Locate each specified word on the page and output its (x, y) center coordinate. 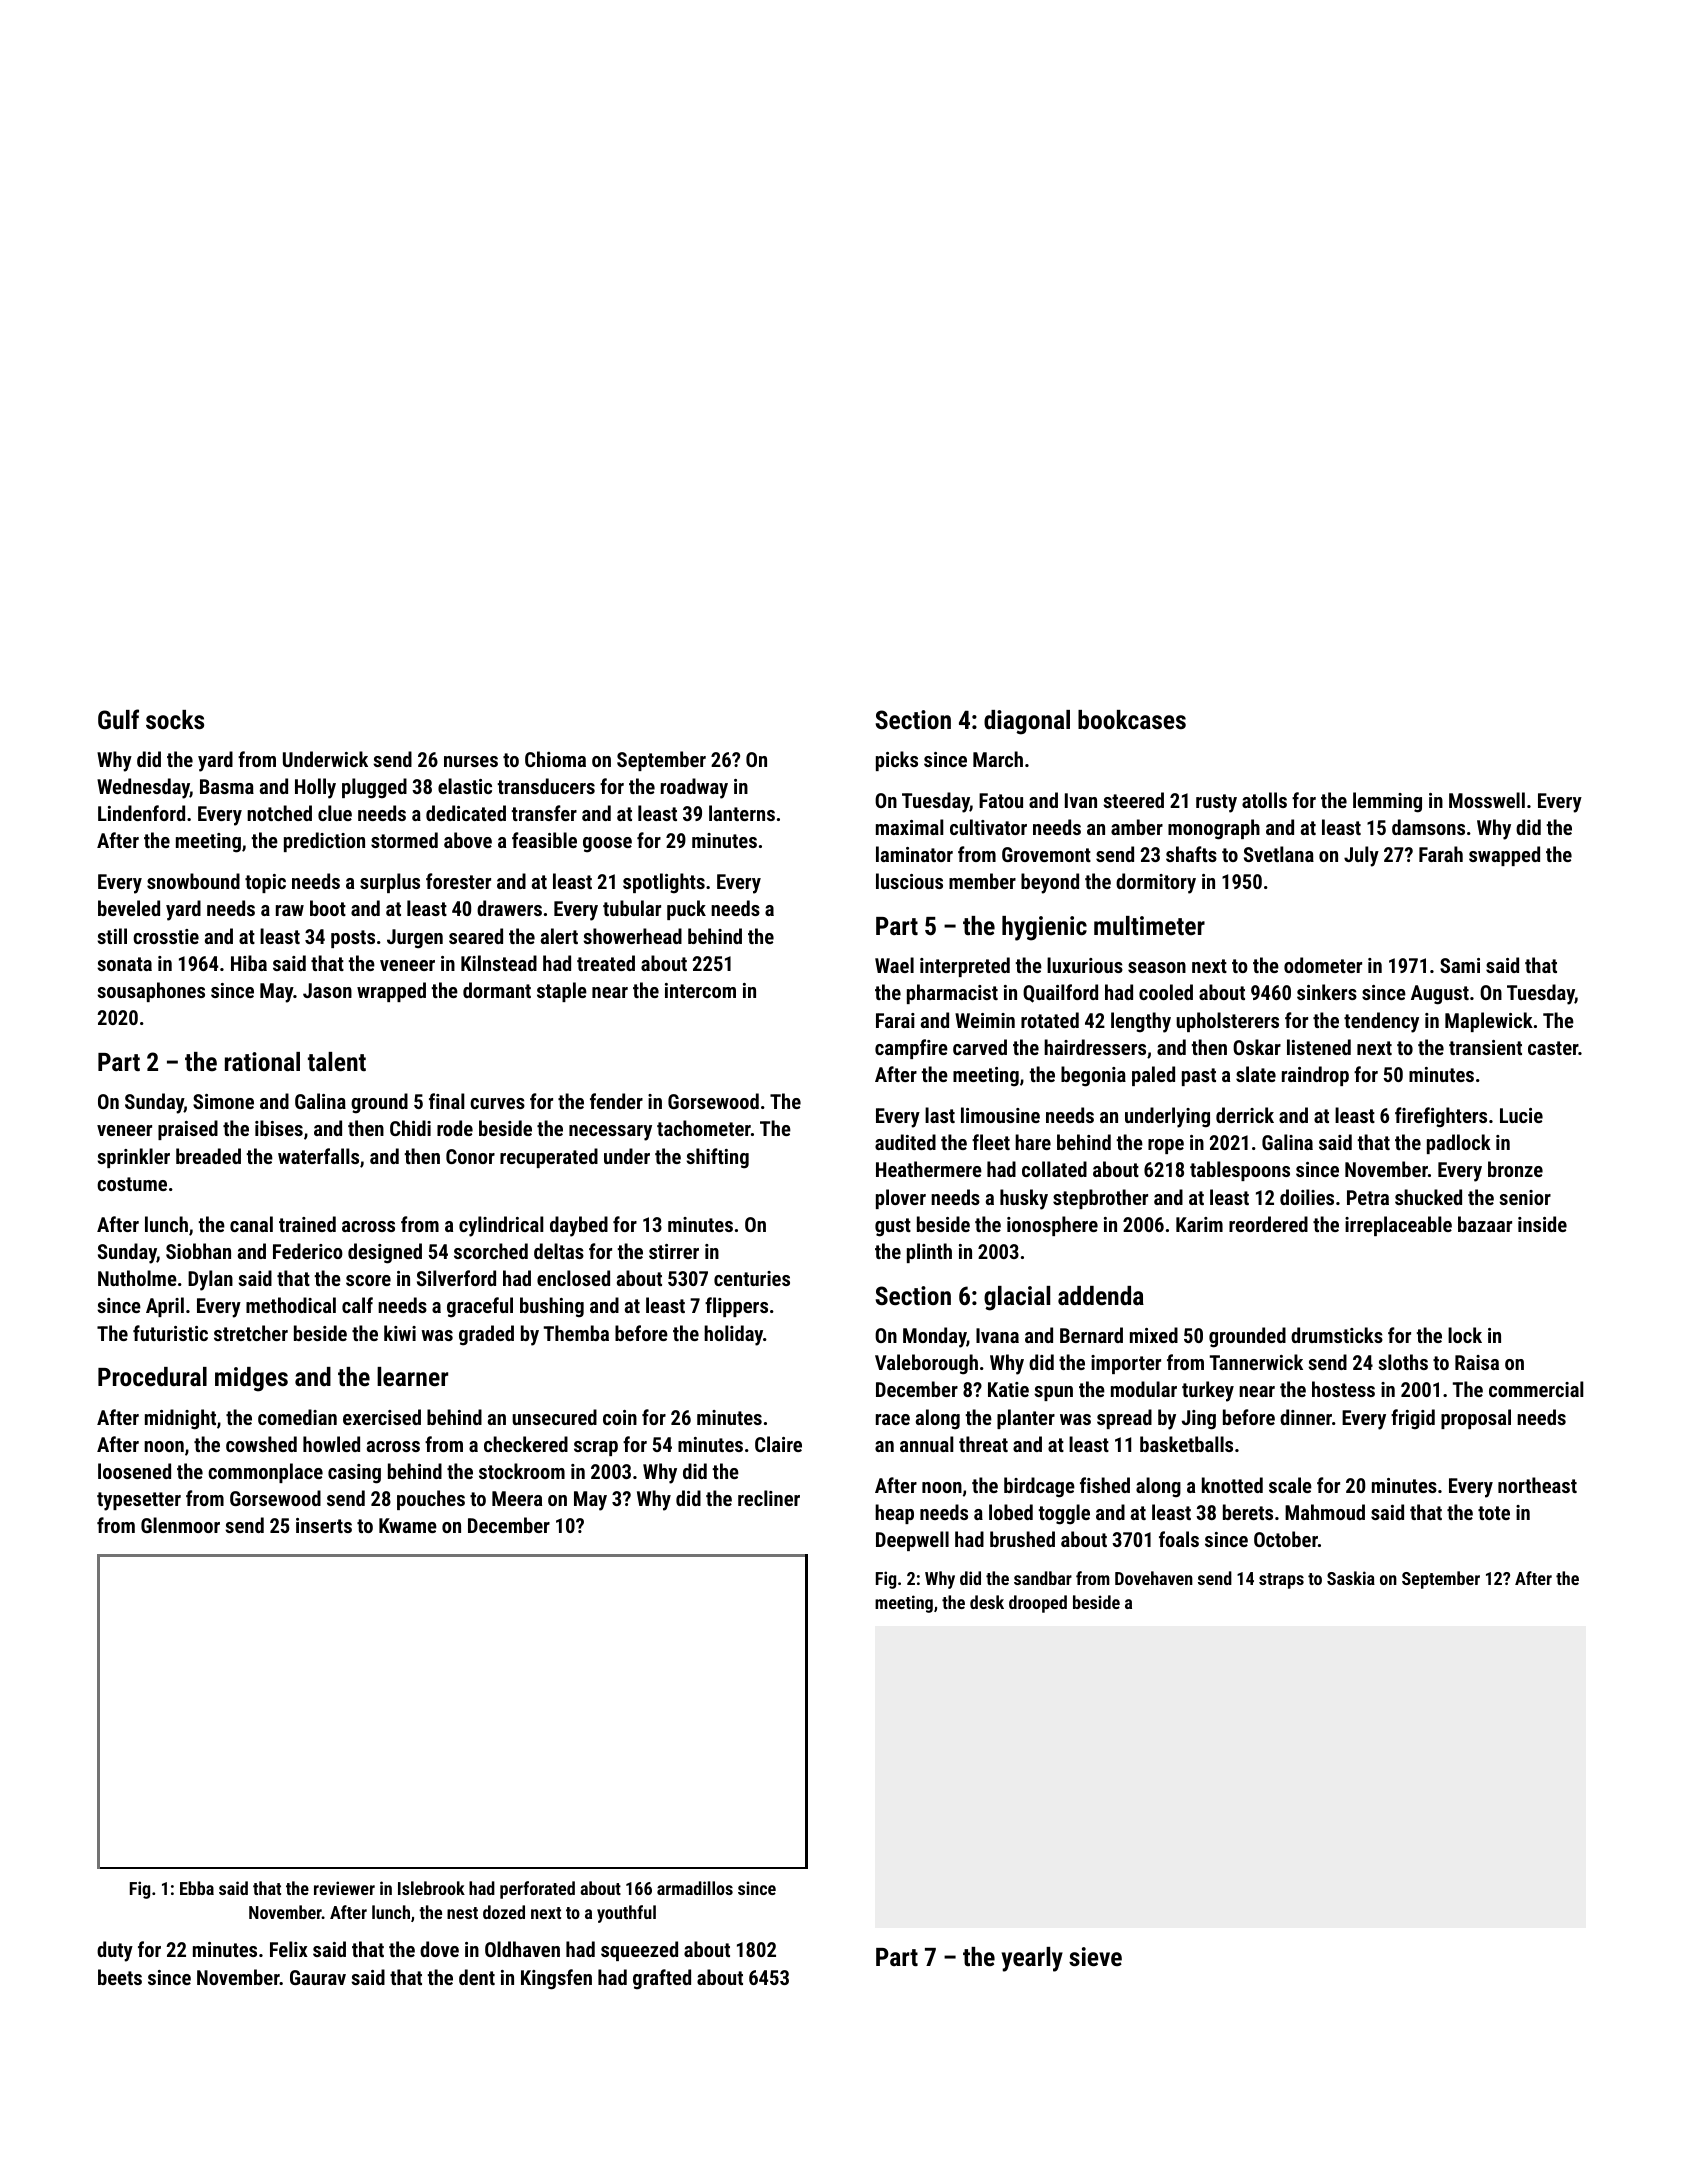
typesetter (139, 1501)
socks (175, 719)
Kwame (408, 1525)
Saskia (1351, 1578)
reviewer (344, 1888)
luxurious (1085, 965)
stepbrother (1100, 1199)
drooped (1038, 1604)
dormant (497, 990)
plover (901, 1199)
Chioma (555, 759)
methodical (291, 1305)
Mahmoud (1325, 1512)
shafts (1191, 854)
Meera (517, 1498)
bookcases (1132, 719)
